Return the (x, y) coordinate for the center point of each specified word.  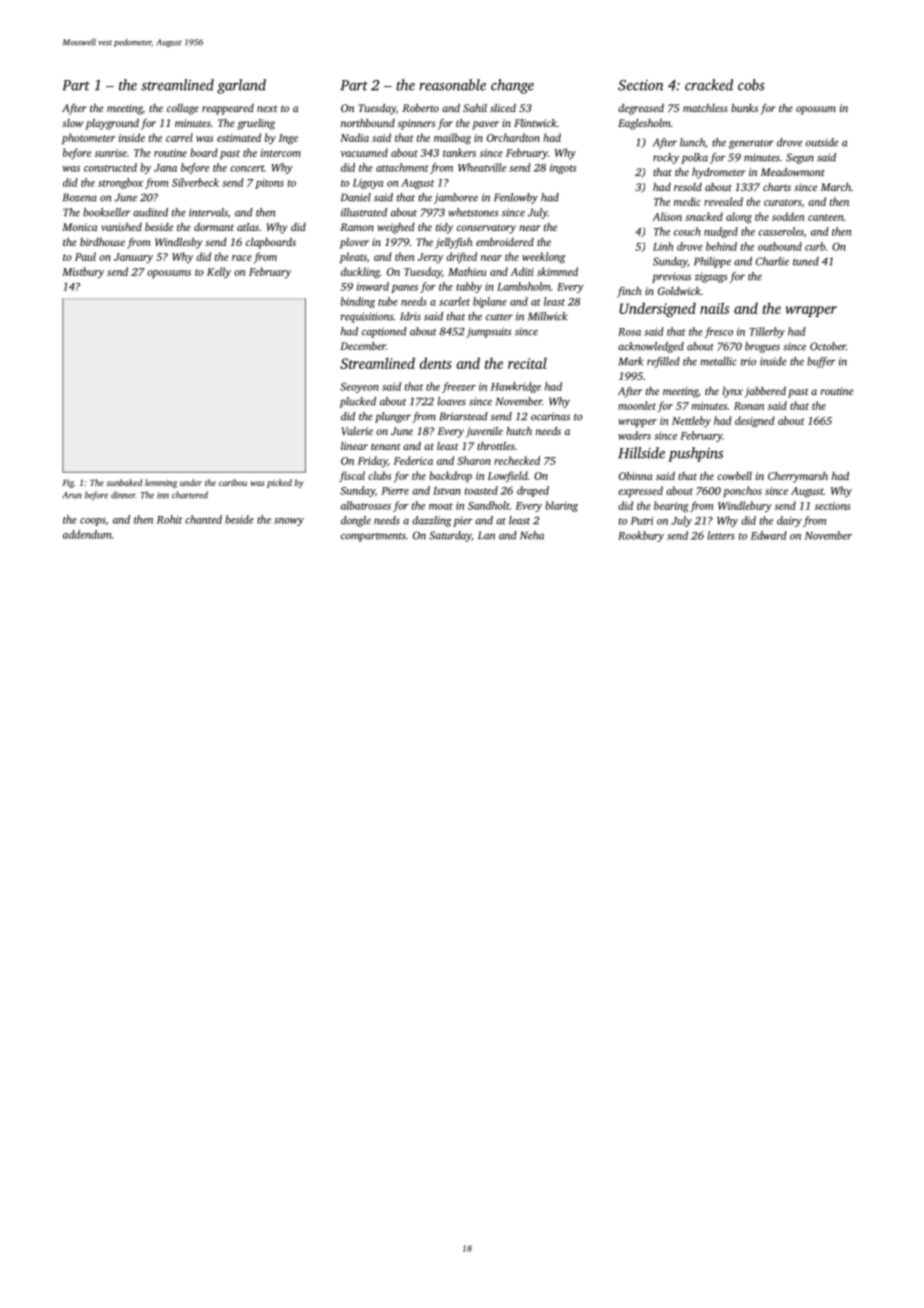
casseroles (781, 231)
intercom (281, 153)
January (133, 258)
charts (777, 187)
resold (688, 187)
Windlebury (745, 506)
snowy (289, 522)
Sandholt (489, 505)
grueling (256, 124)
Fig (68, 484)
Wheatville (482, 167)
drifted (461, 257)
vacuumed (364, 152)
